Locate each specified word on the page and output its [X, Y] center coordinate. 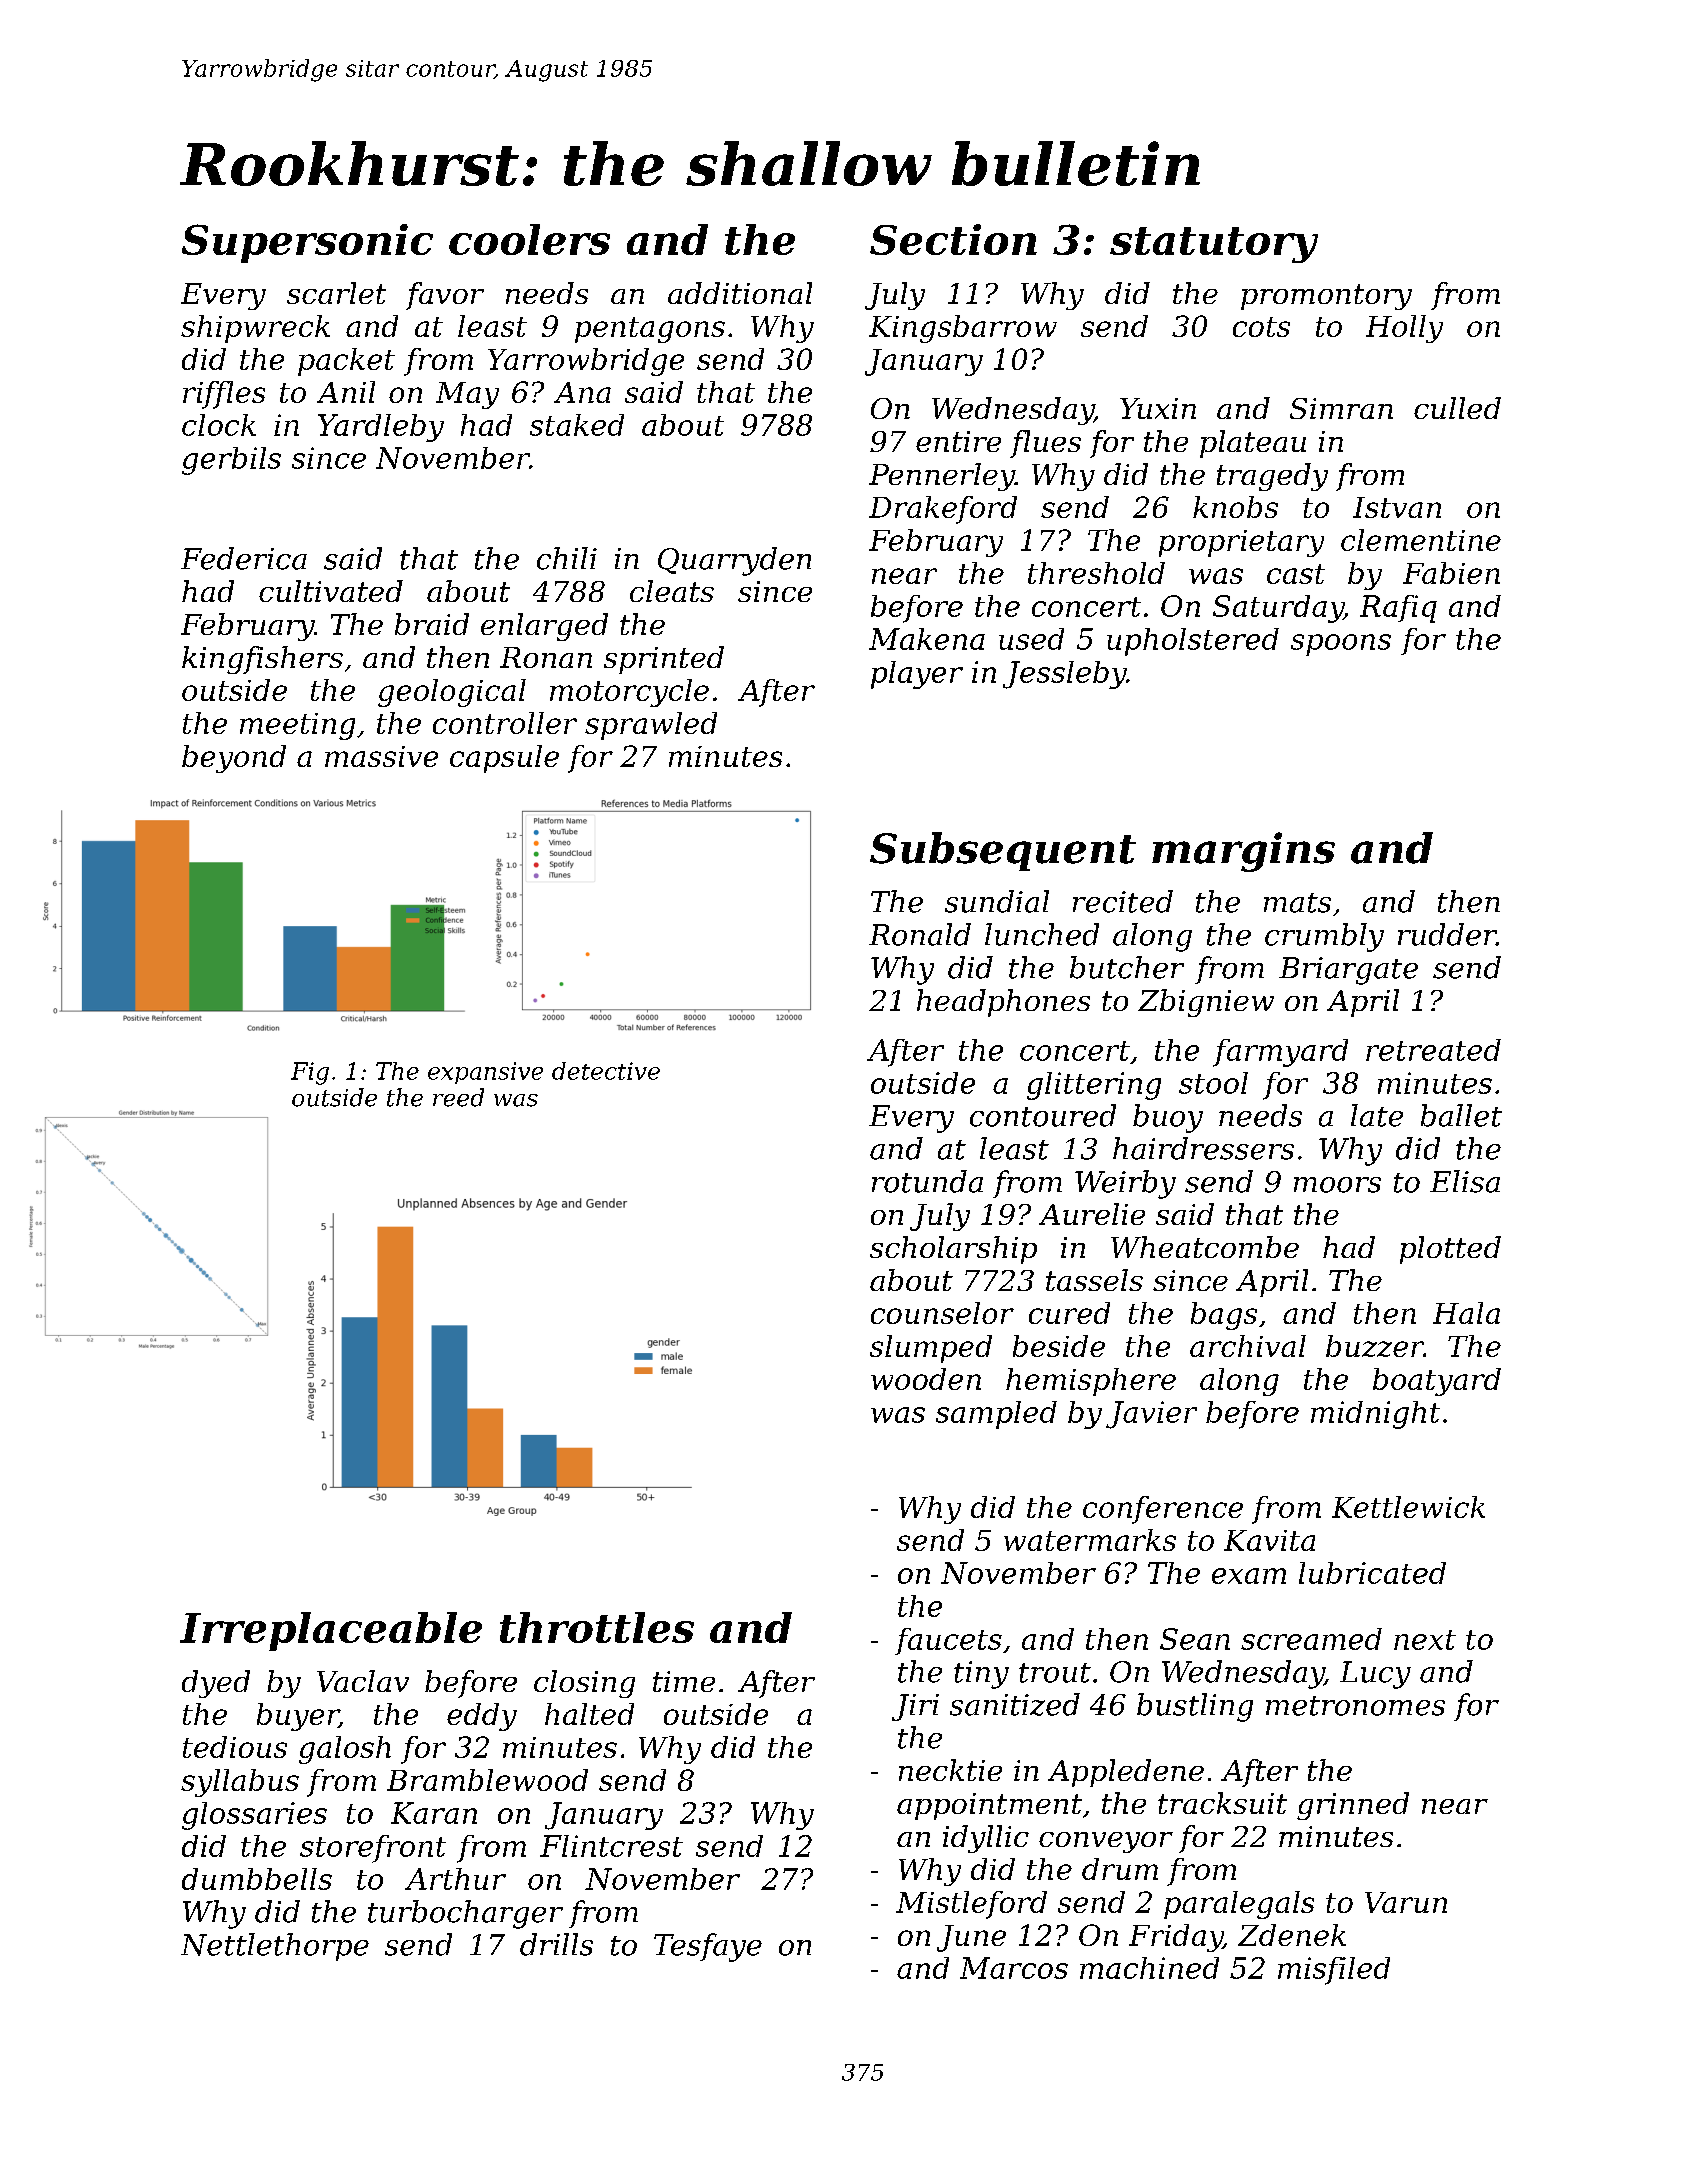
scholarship [953, 1250]
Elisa [1465, 1181]
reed [458, 1097]
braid [432, 624]
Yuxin [1158, 408]
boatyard [1437, 1382]
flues [1045, 444]
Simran [1341, 408]
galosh [345, 1750]
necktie [950, 1770]
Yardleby [381, 428]
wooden [926, 1379]
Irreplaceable [331, 1631]
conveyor [1106, 1842]
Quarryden [734, 561]
